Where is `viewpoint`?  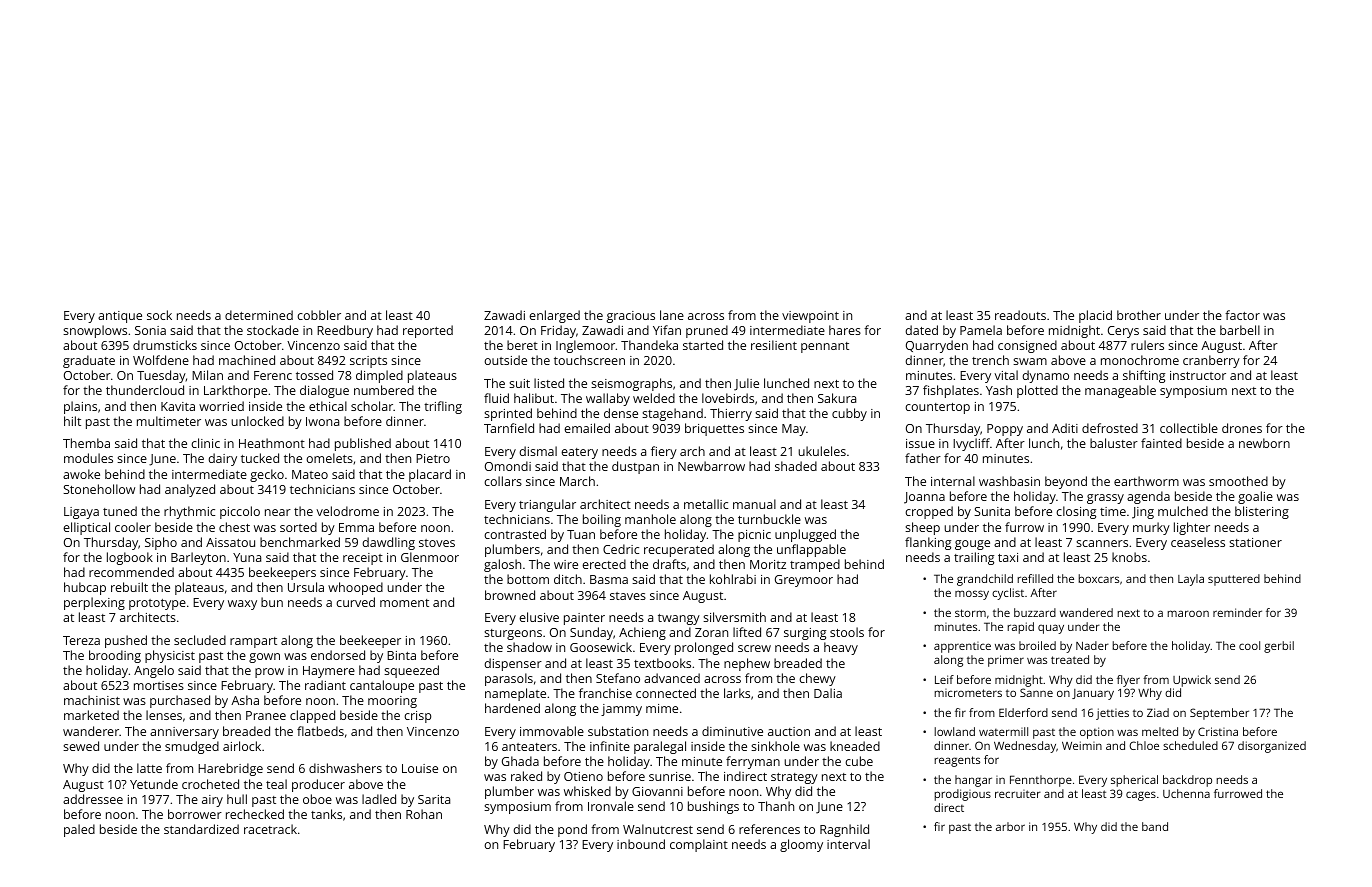
viewpoint is located at coordinates (810, 317).
